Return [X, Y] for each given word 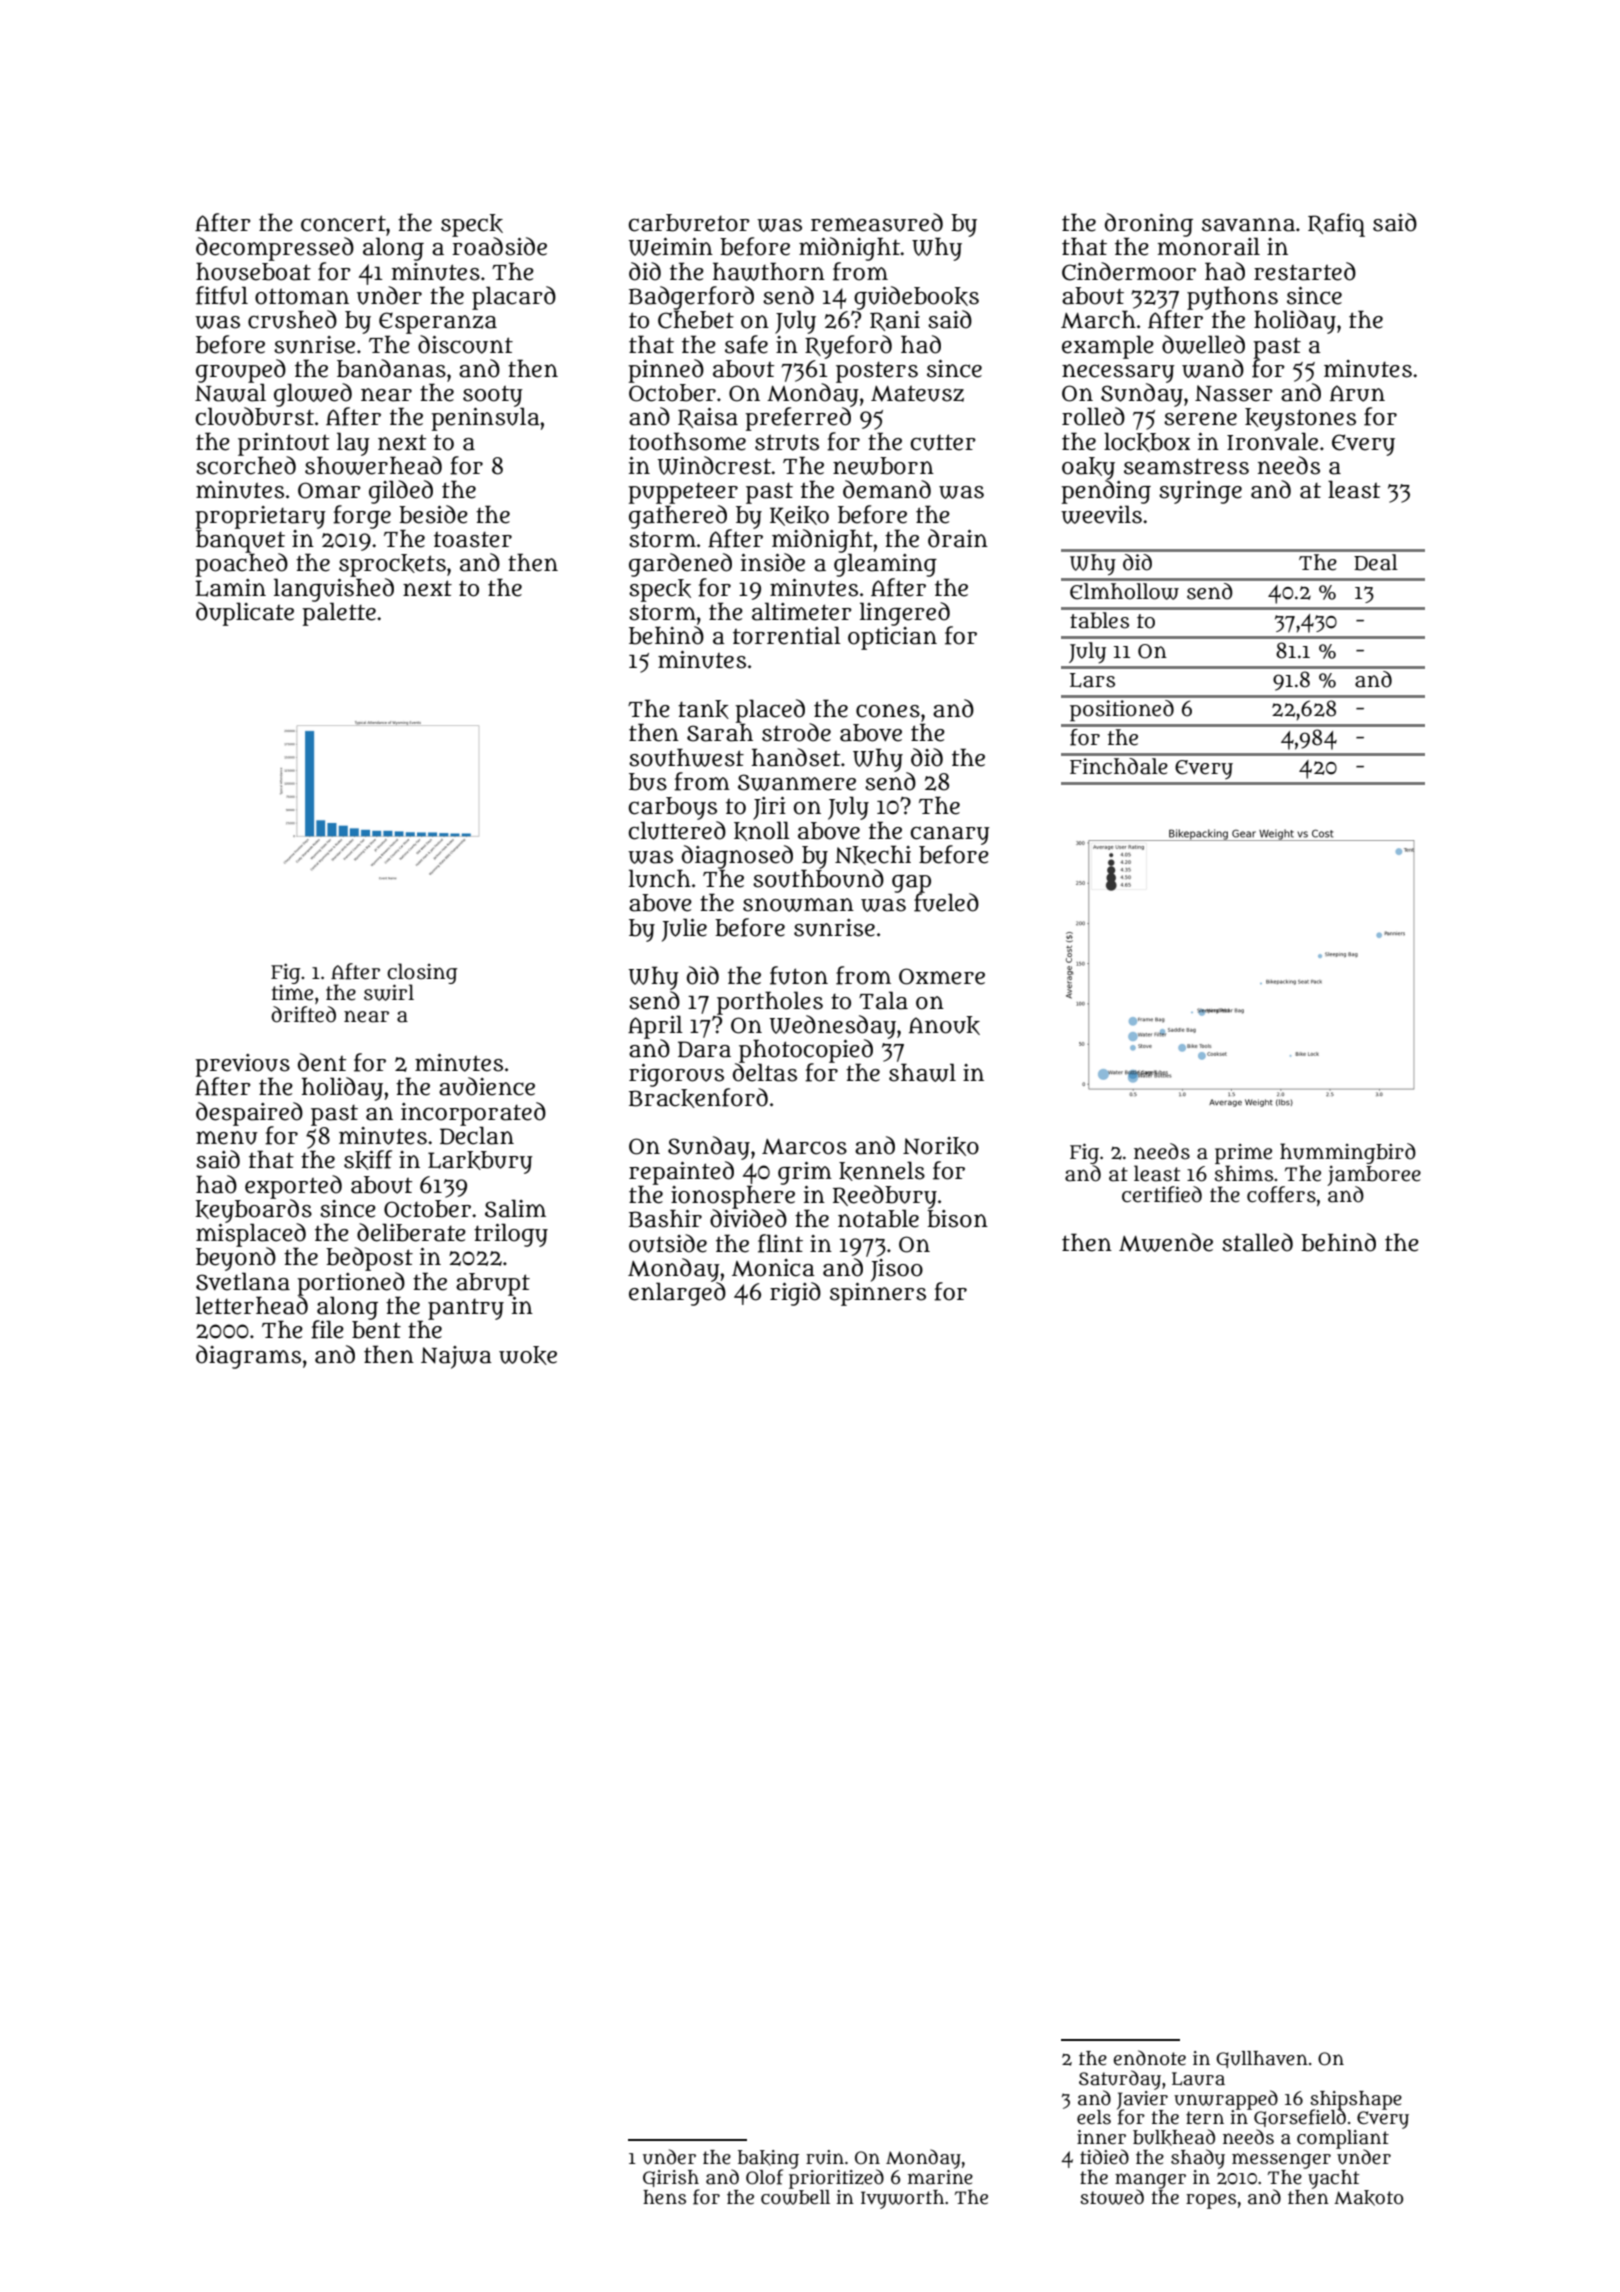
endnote [1149, 2058]
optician [892, 638]
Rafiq [1336, 225]
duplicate [245, 614]
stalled [1257, 1242]
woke [528, 1355]
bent [376, 1330]
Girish [671, 2178]
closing [422, 973]
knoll [762, 831]
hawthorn [769, 271]
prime [1243, 1154]
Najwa [456, 1357]
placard [514, 298]
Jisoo [897, 1270]
